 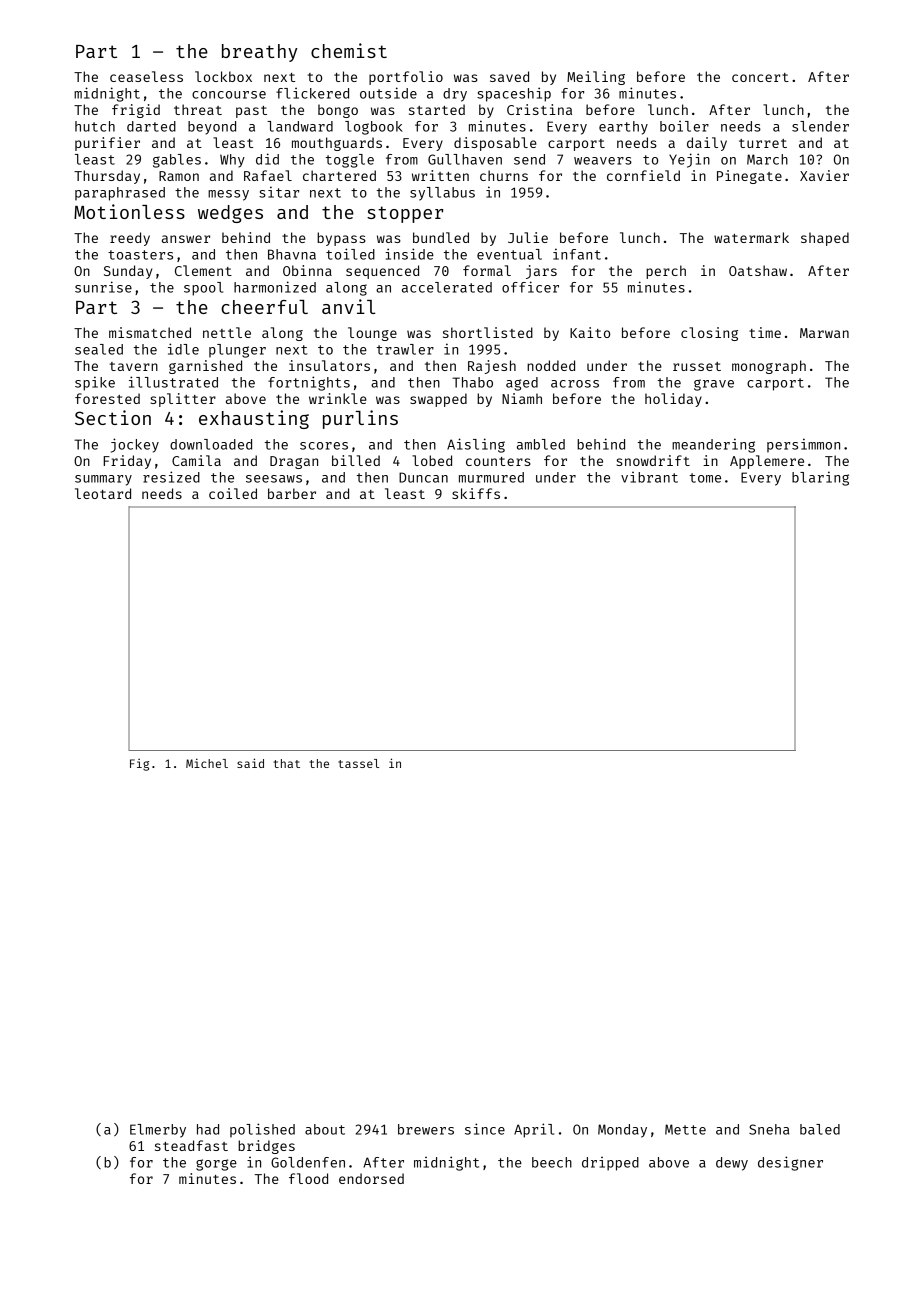 I want to click on had, so click(x=208, y=1129).
